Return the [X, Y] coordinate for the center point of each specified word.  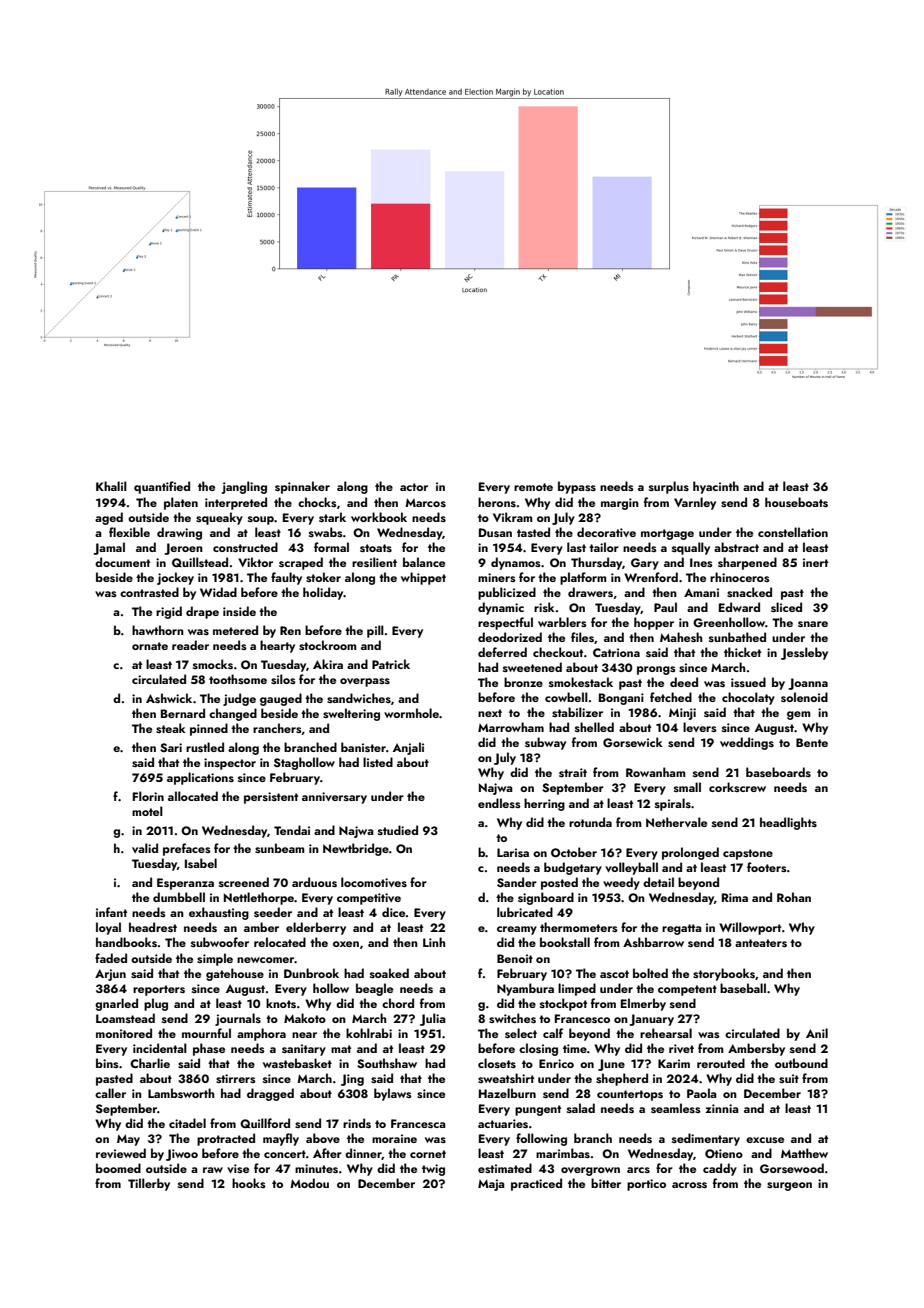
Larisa [513, 852]
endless [499, 803]
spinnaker [302, 487]
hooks [249, 1183]
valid [145, 848]
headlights [788, 823]
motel [147, 811]
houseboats [796, 502]
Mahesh [681, 637]
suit [789, 1078]
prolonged [690, 853]
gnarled [116, 1004]
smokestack [581, 682]
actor [414, 487]
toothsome [238, 679]
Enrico [556, 1063]
